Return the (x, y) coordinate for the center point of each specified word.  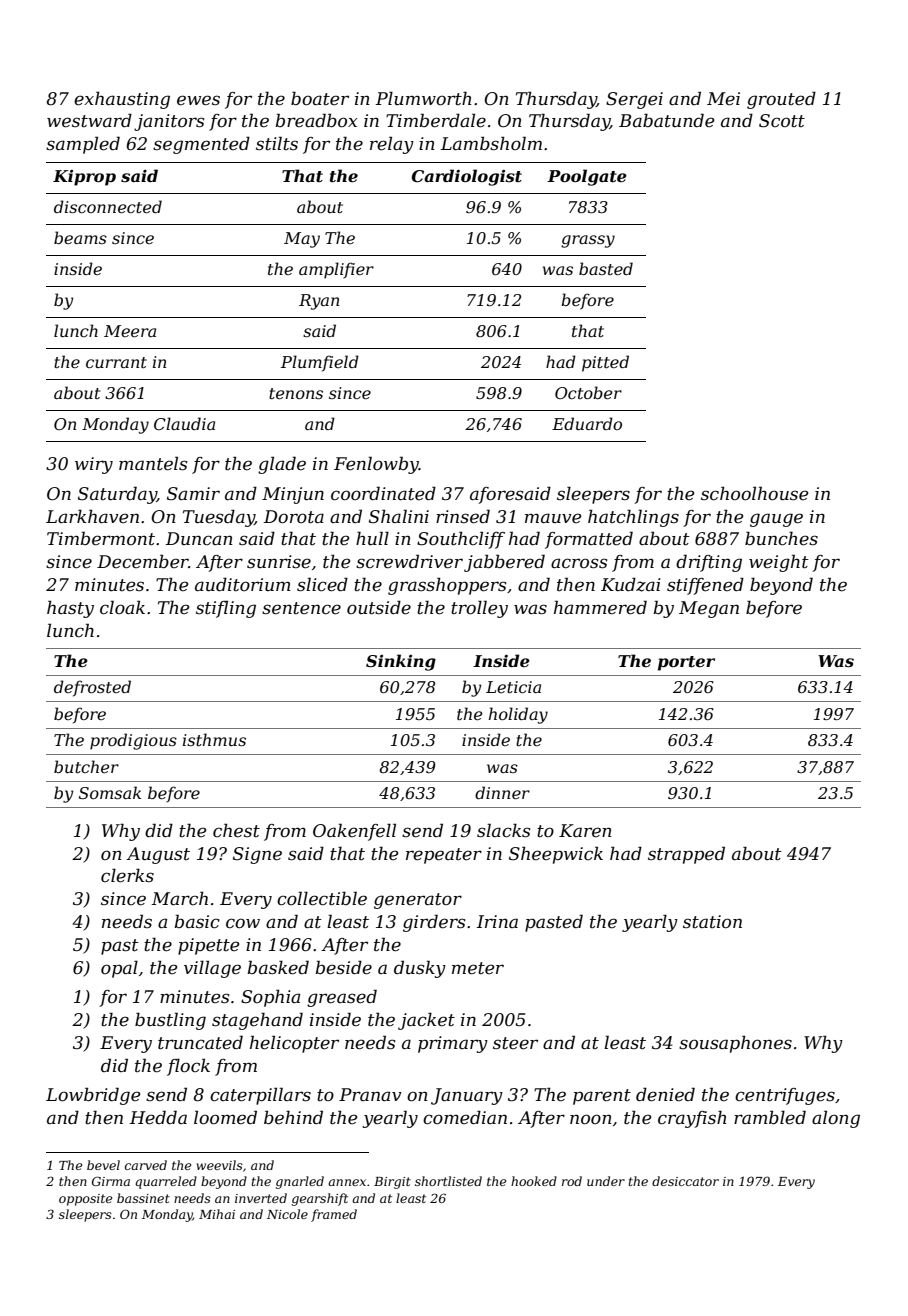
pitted (605, 363)
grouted (781, 100)
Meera (130, 331)
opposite (85, 1200)
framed (334, 1215)
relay (392, 145)
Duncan (199, 539)
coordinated (383, 493)
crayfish (692, 1119)
